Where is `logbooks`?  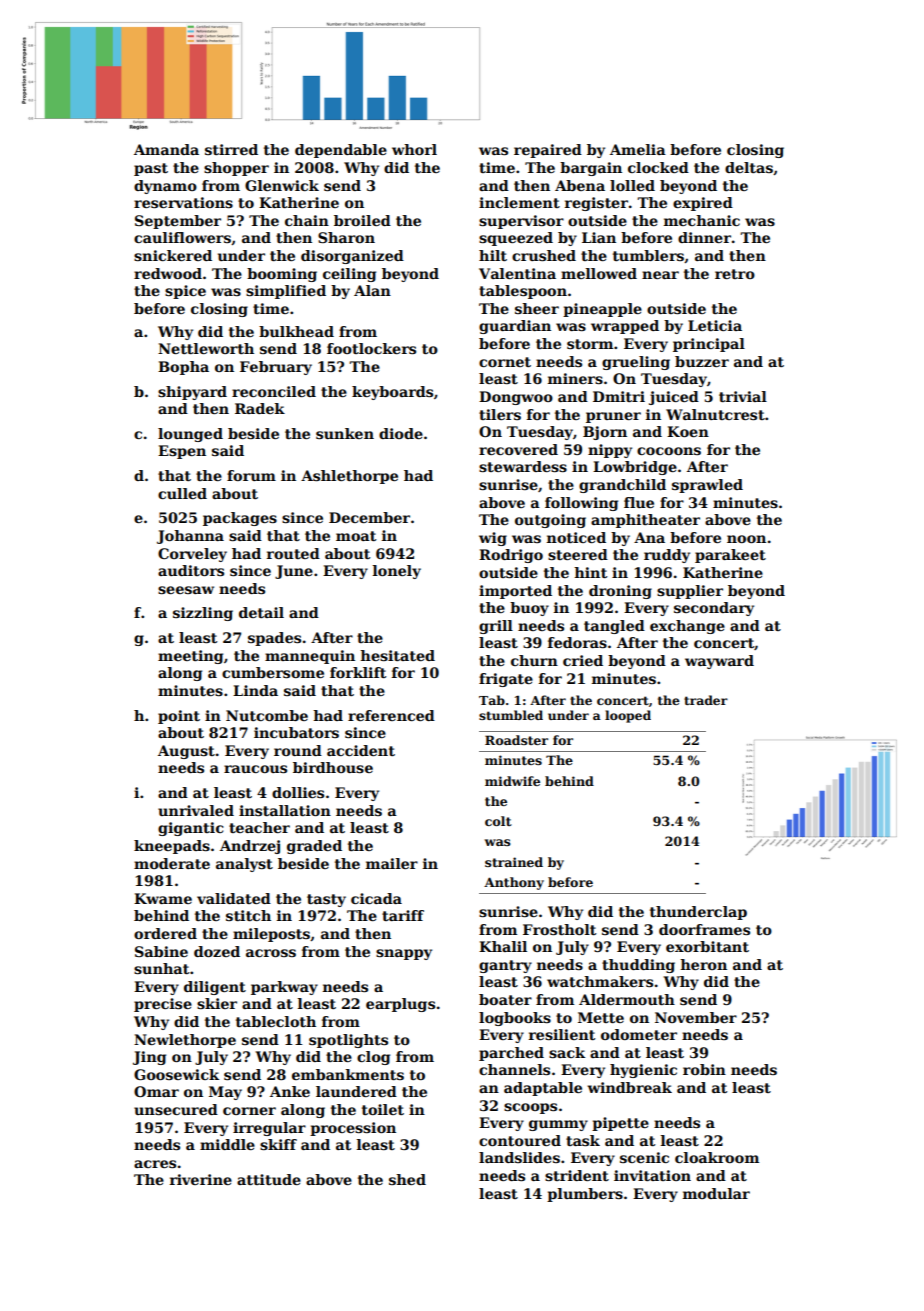
logbooks is located at coordinates (515, 1019).
